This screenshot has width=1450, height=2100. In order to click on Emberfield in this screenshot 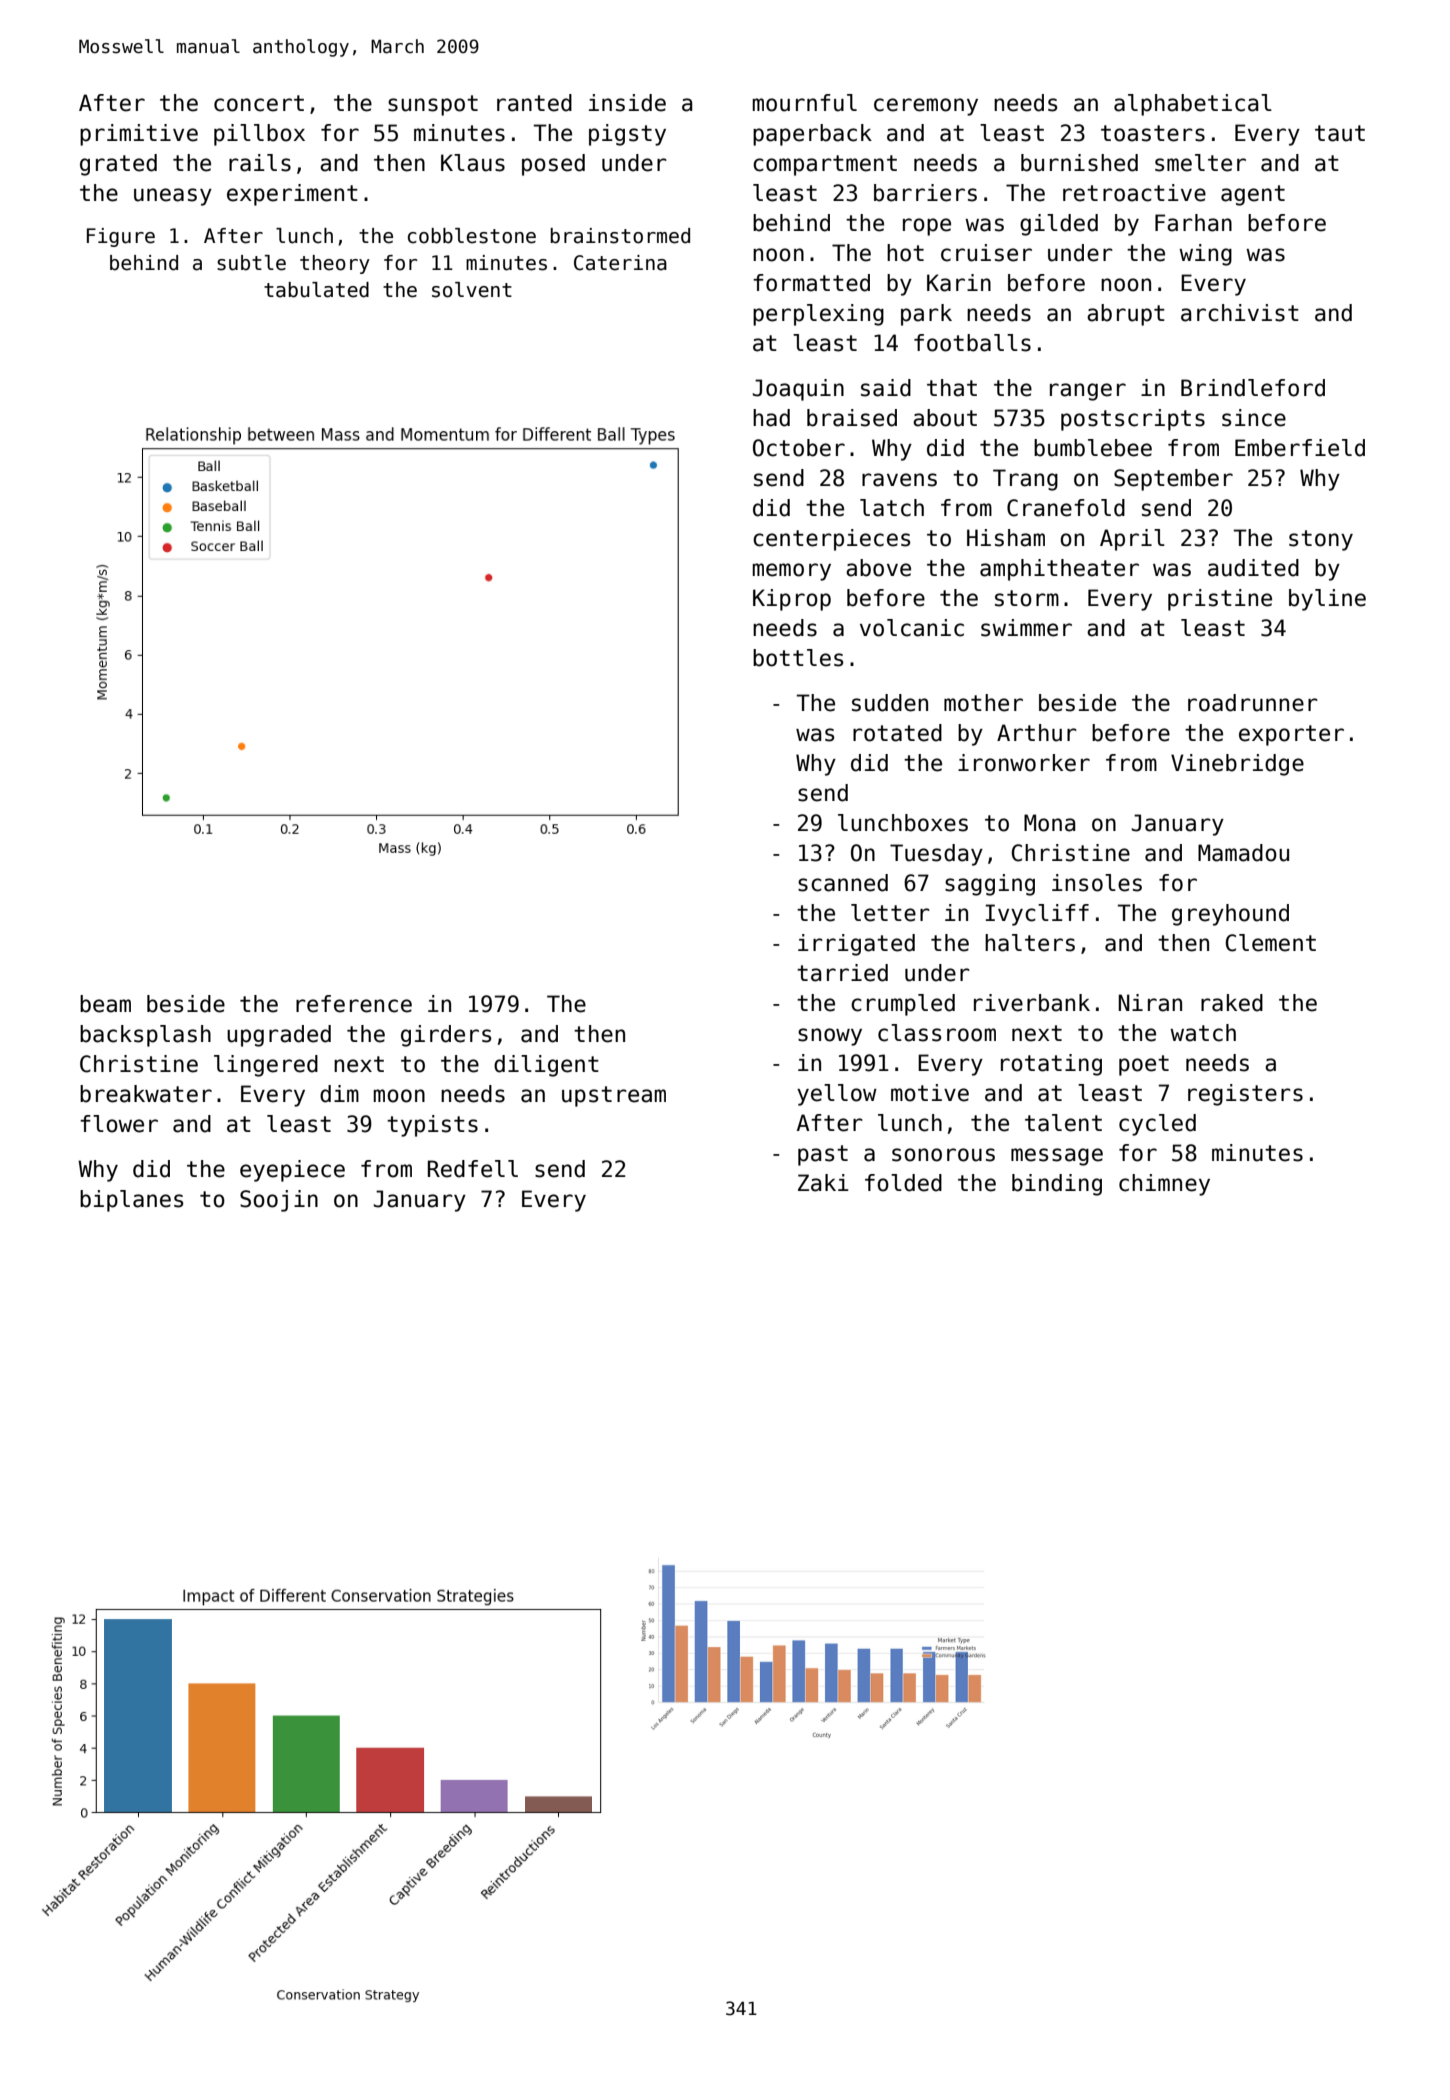, I will do `click(1300, 448)`.
